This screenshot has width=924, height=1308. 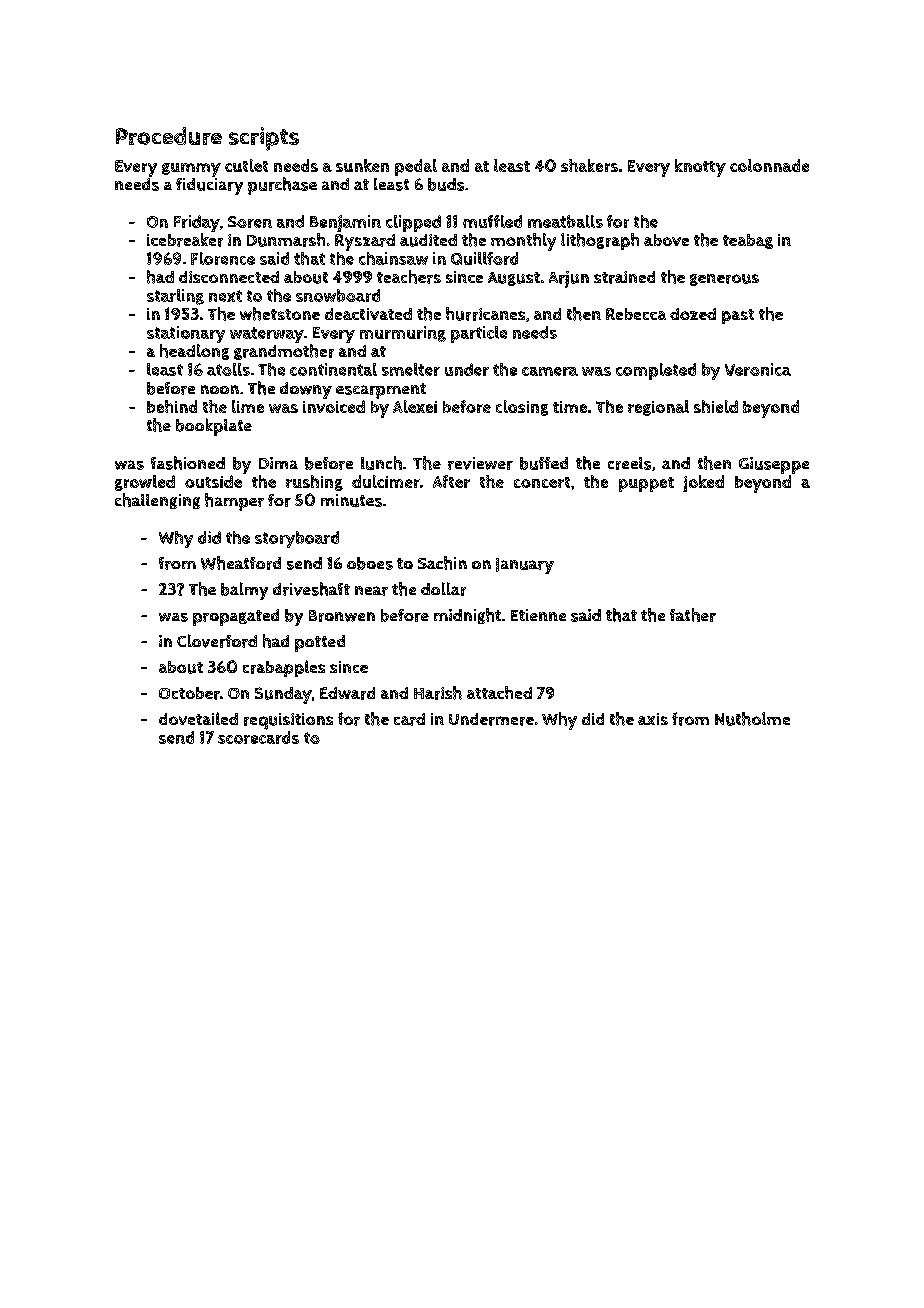 I want to click on creels, so click(x=629, y=463).
